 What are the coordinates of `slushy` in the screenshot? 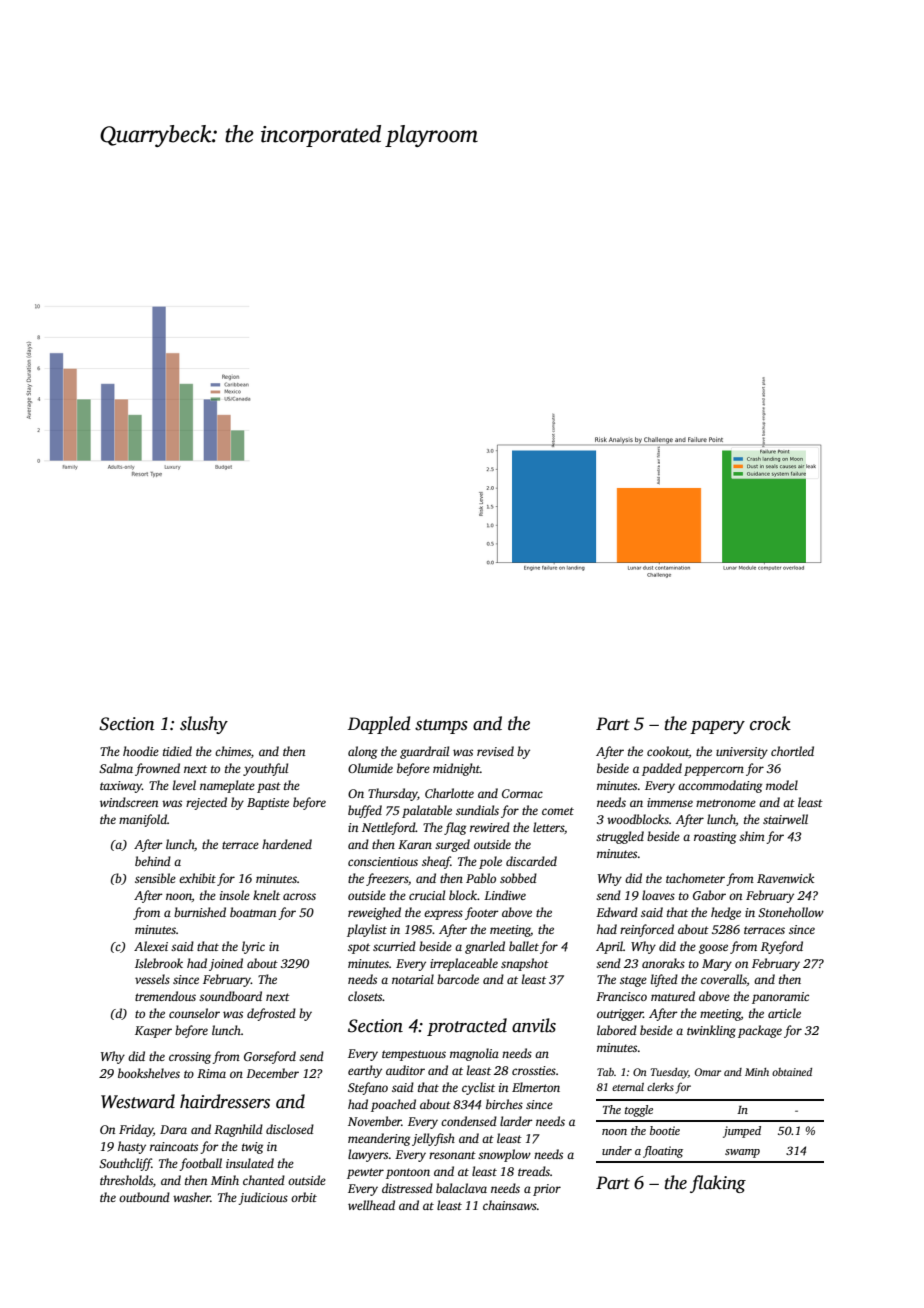 It's located at (204, 725).
